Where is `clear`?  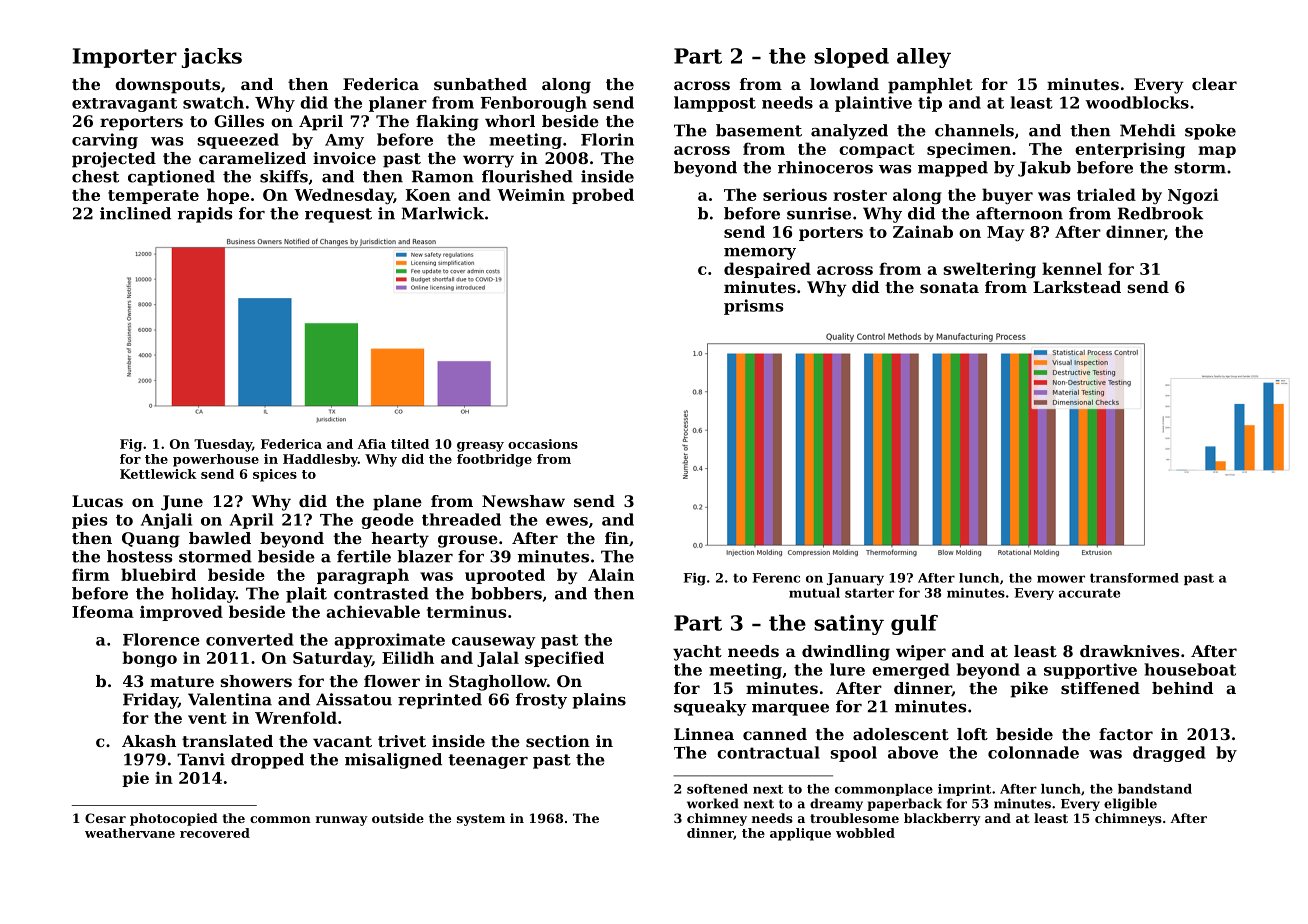 clear is located at coordinates (1214, 84).
